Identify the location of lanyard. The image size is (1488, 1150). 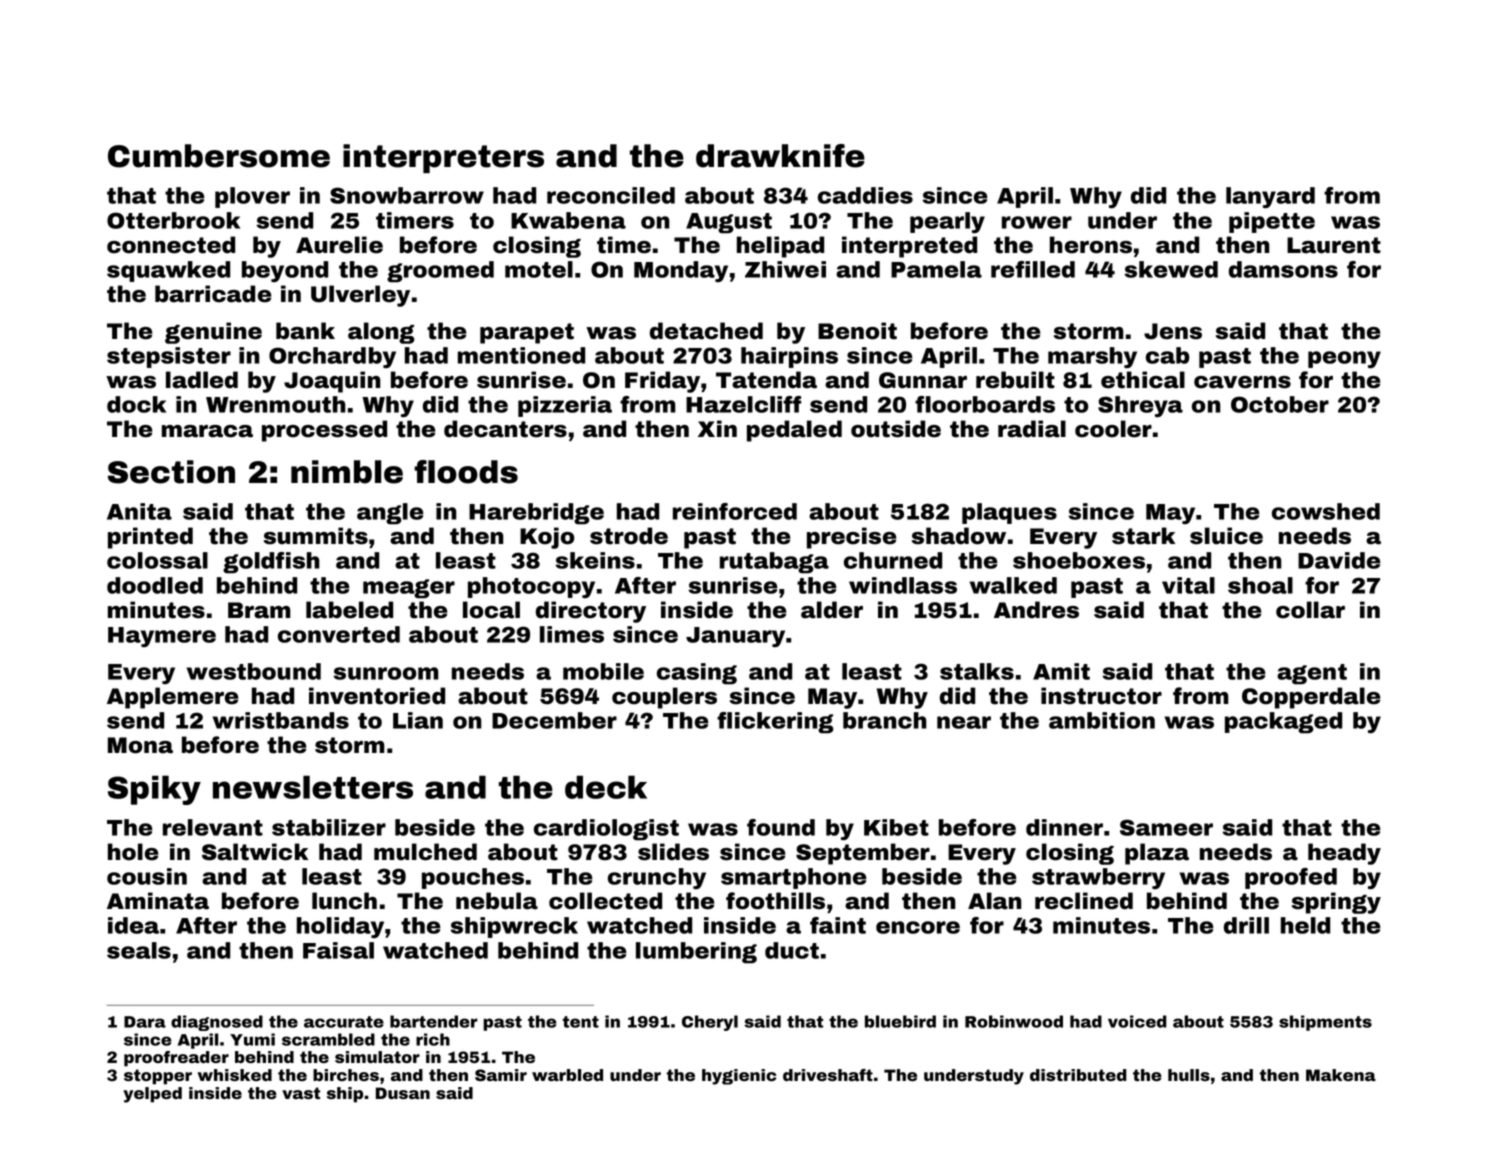
(1270, 198).
